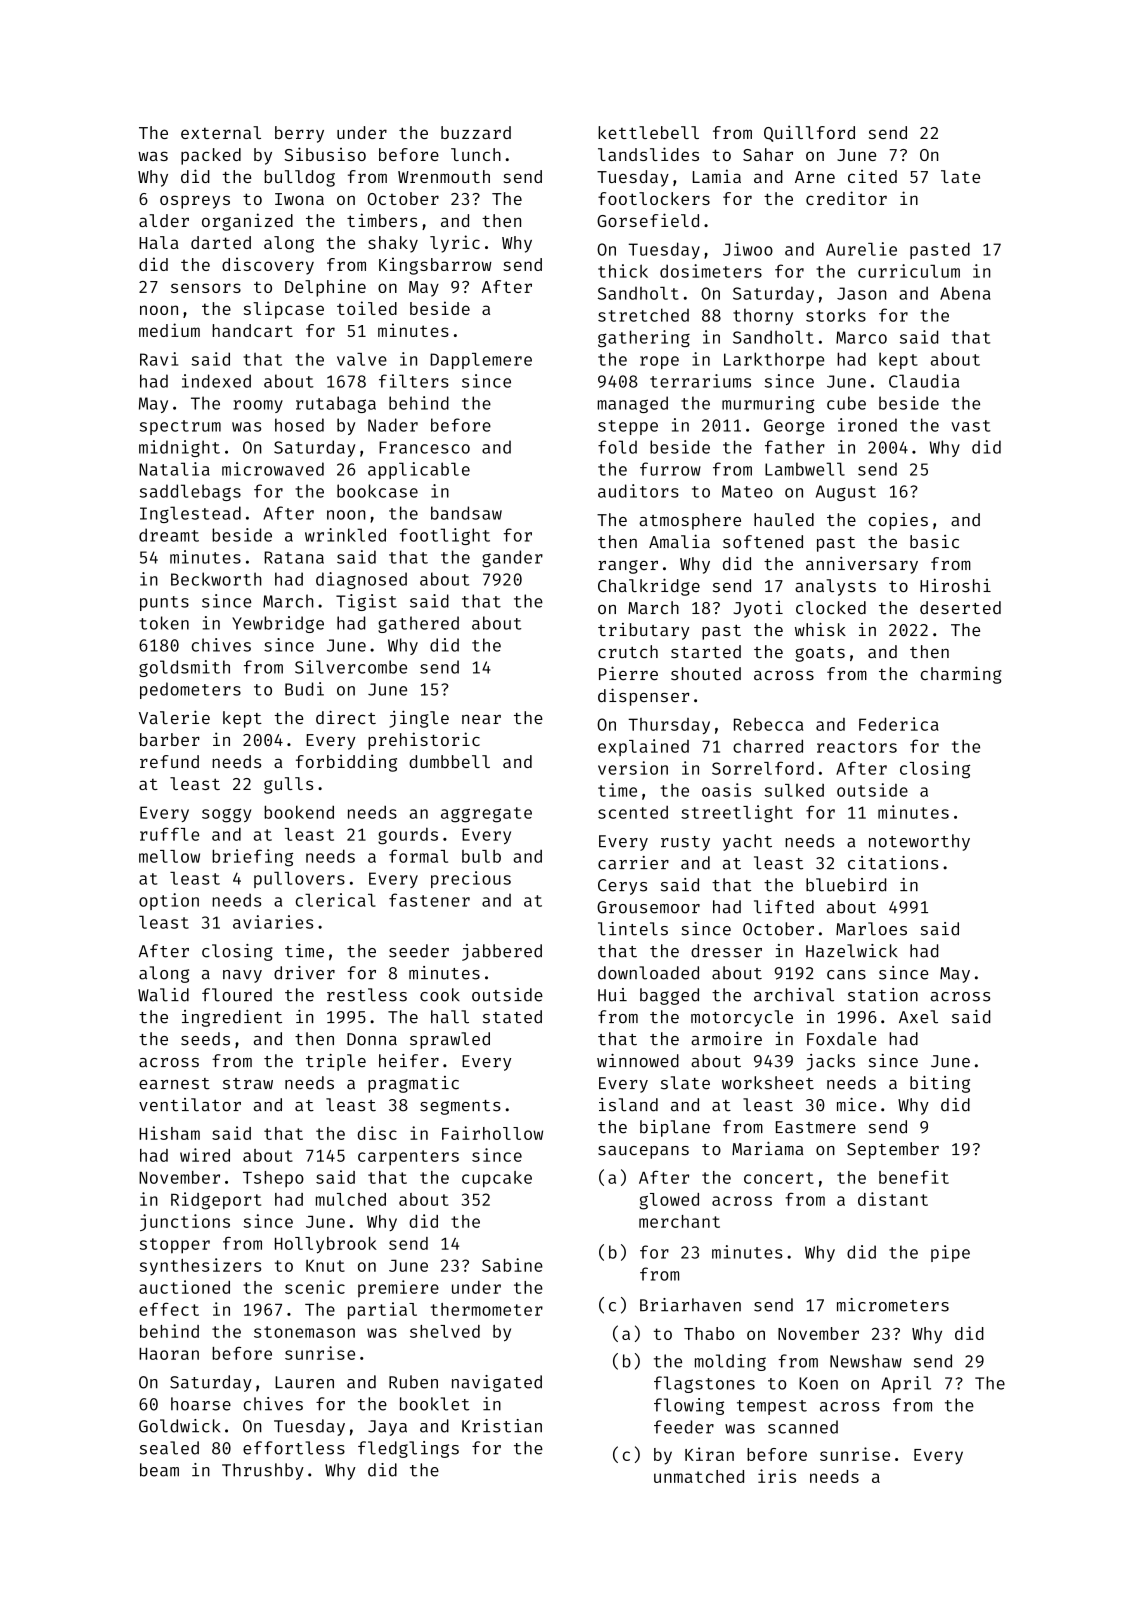 The width and height of the screenshot is (1146, 1620). I want to click on Wrenmouth, so click(444, 176).
